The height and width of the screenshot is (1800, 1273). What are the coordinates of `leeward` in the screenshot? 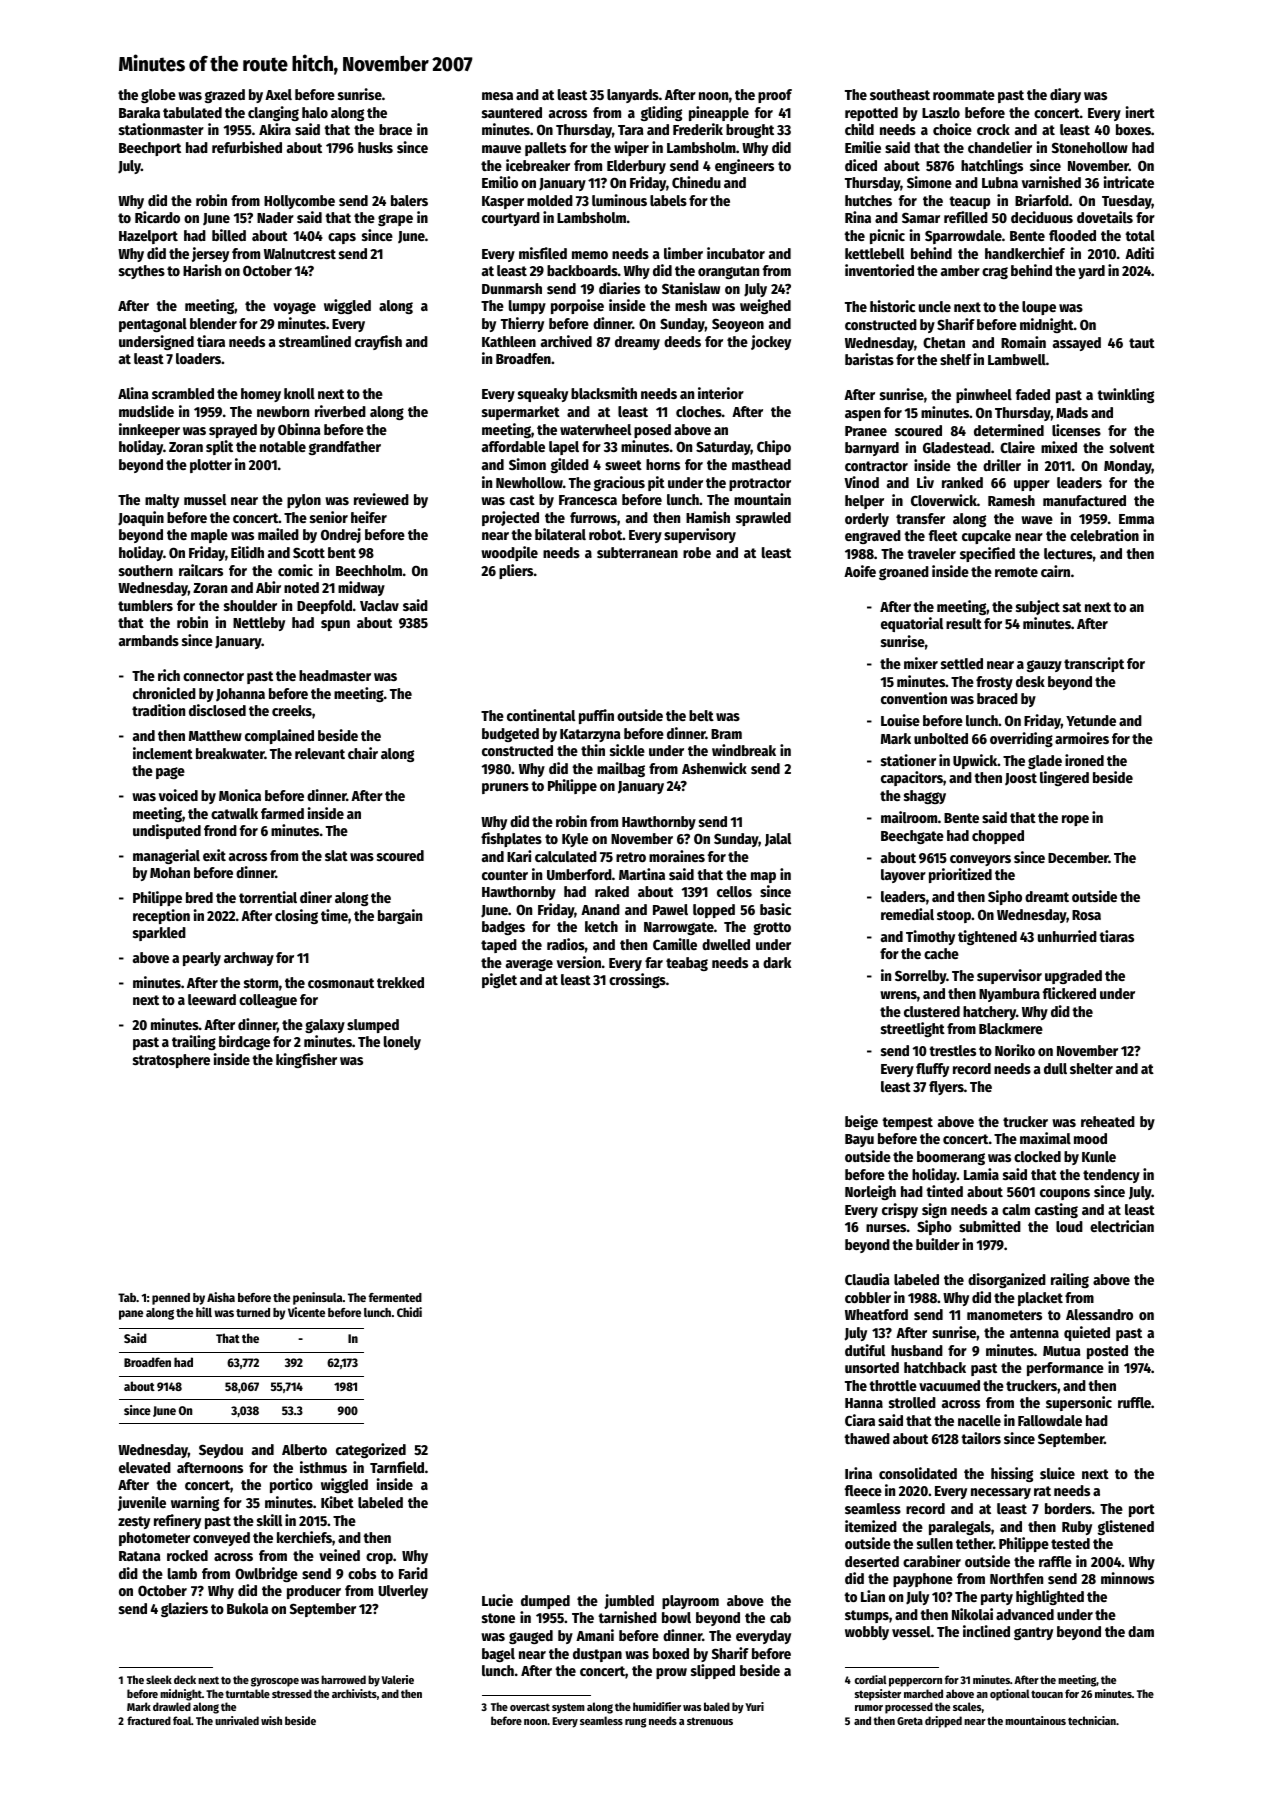 It's located at (212, 999).
